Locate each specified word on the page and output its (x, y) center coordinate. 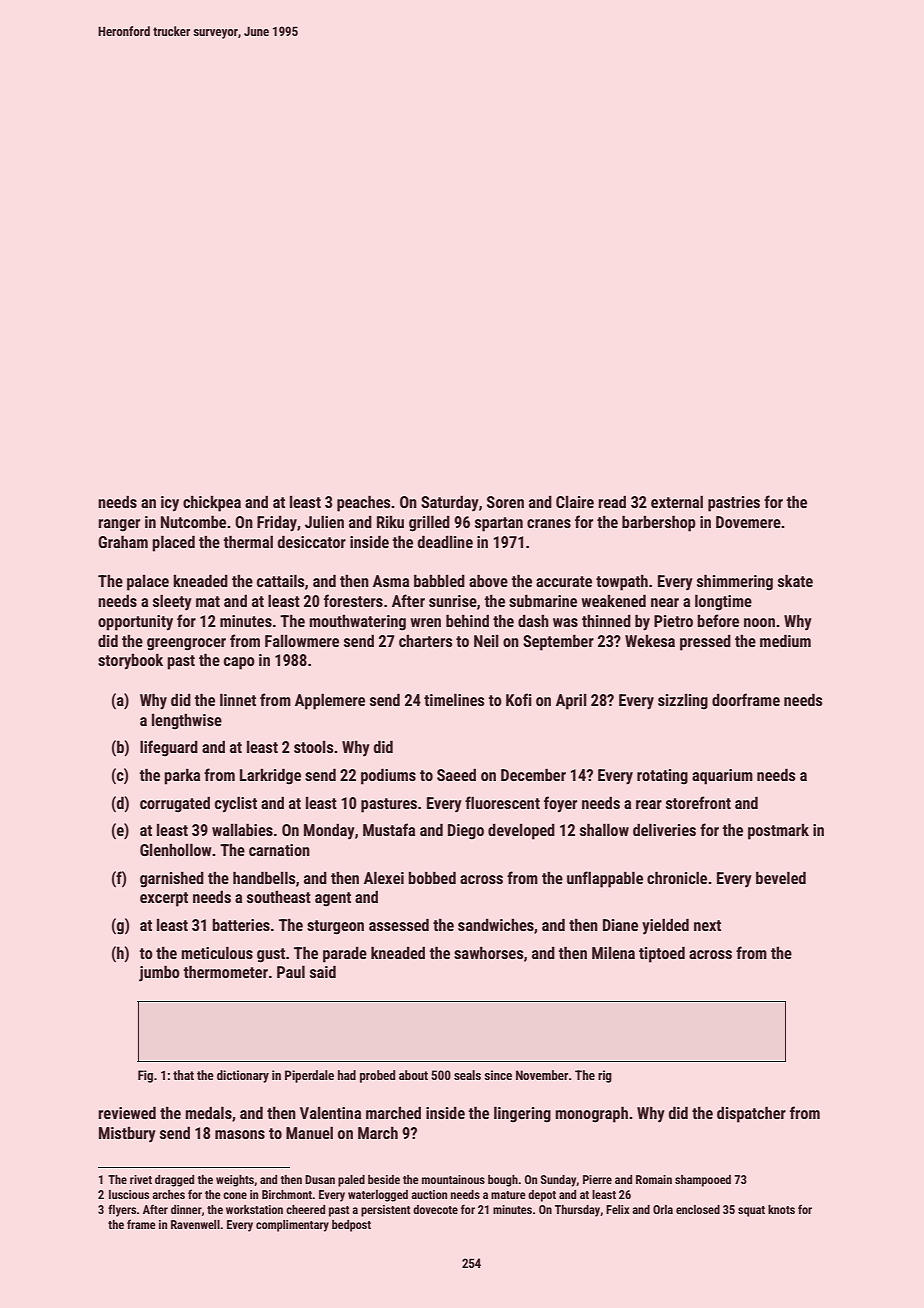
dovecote (435, 1209)
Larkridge (270, 776)
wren (425, 622)
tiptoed (662, 954)
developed (521, 831)
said (323, 971)
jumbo (159, 973)
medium (785, 640)
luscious (129, 1194)
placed (173, 543)
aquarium (722, 777)
